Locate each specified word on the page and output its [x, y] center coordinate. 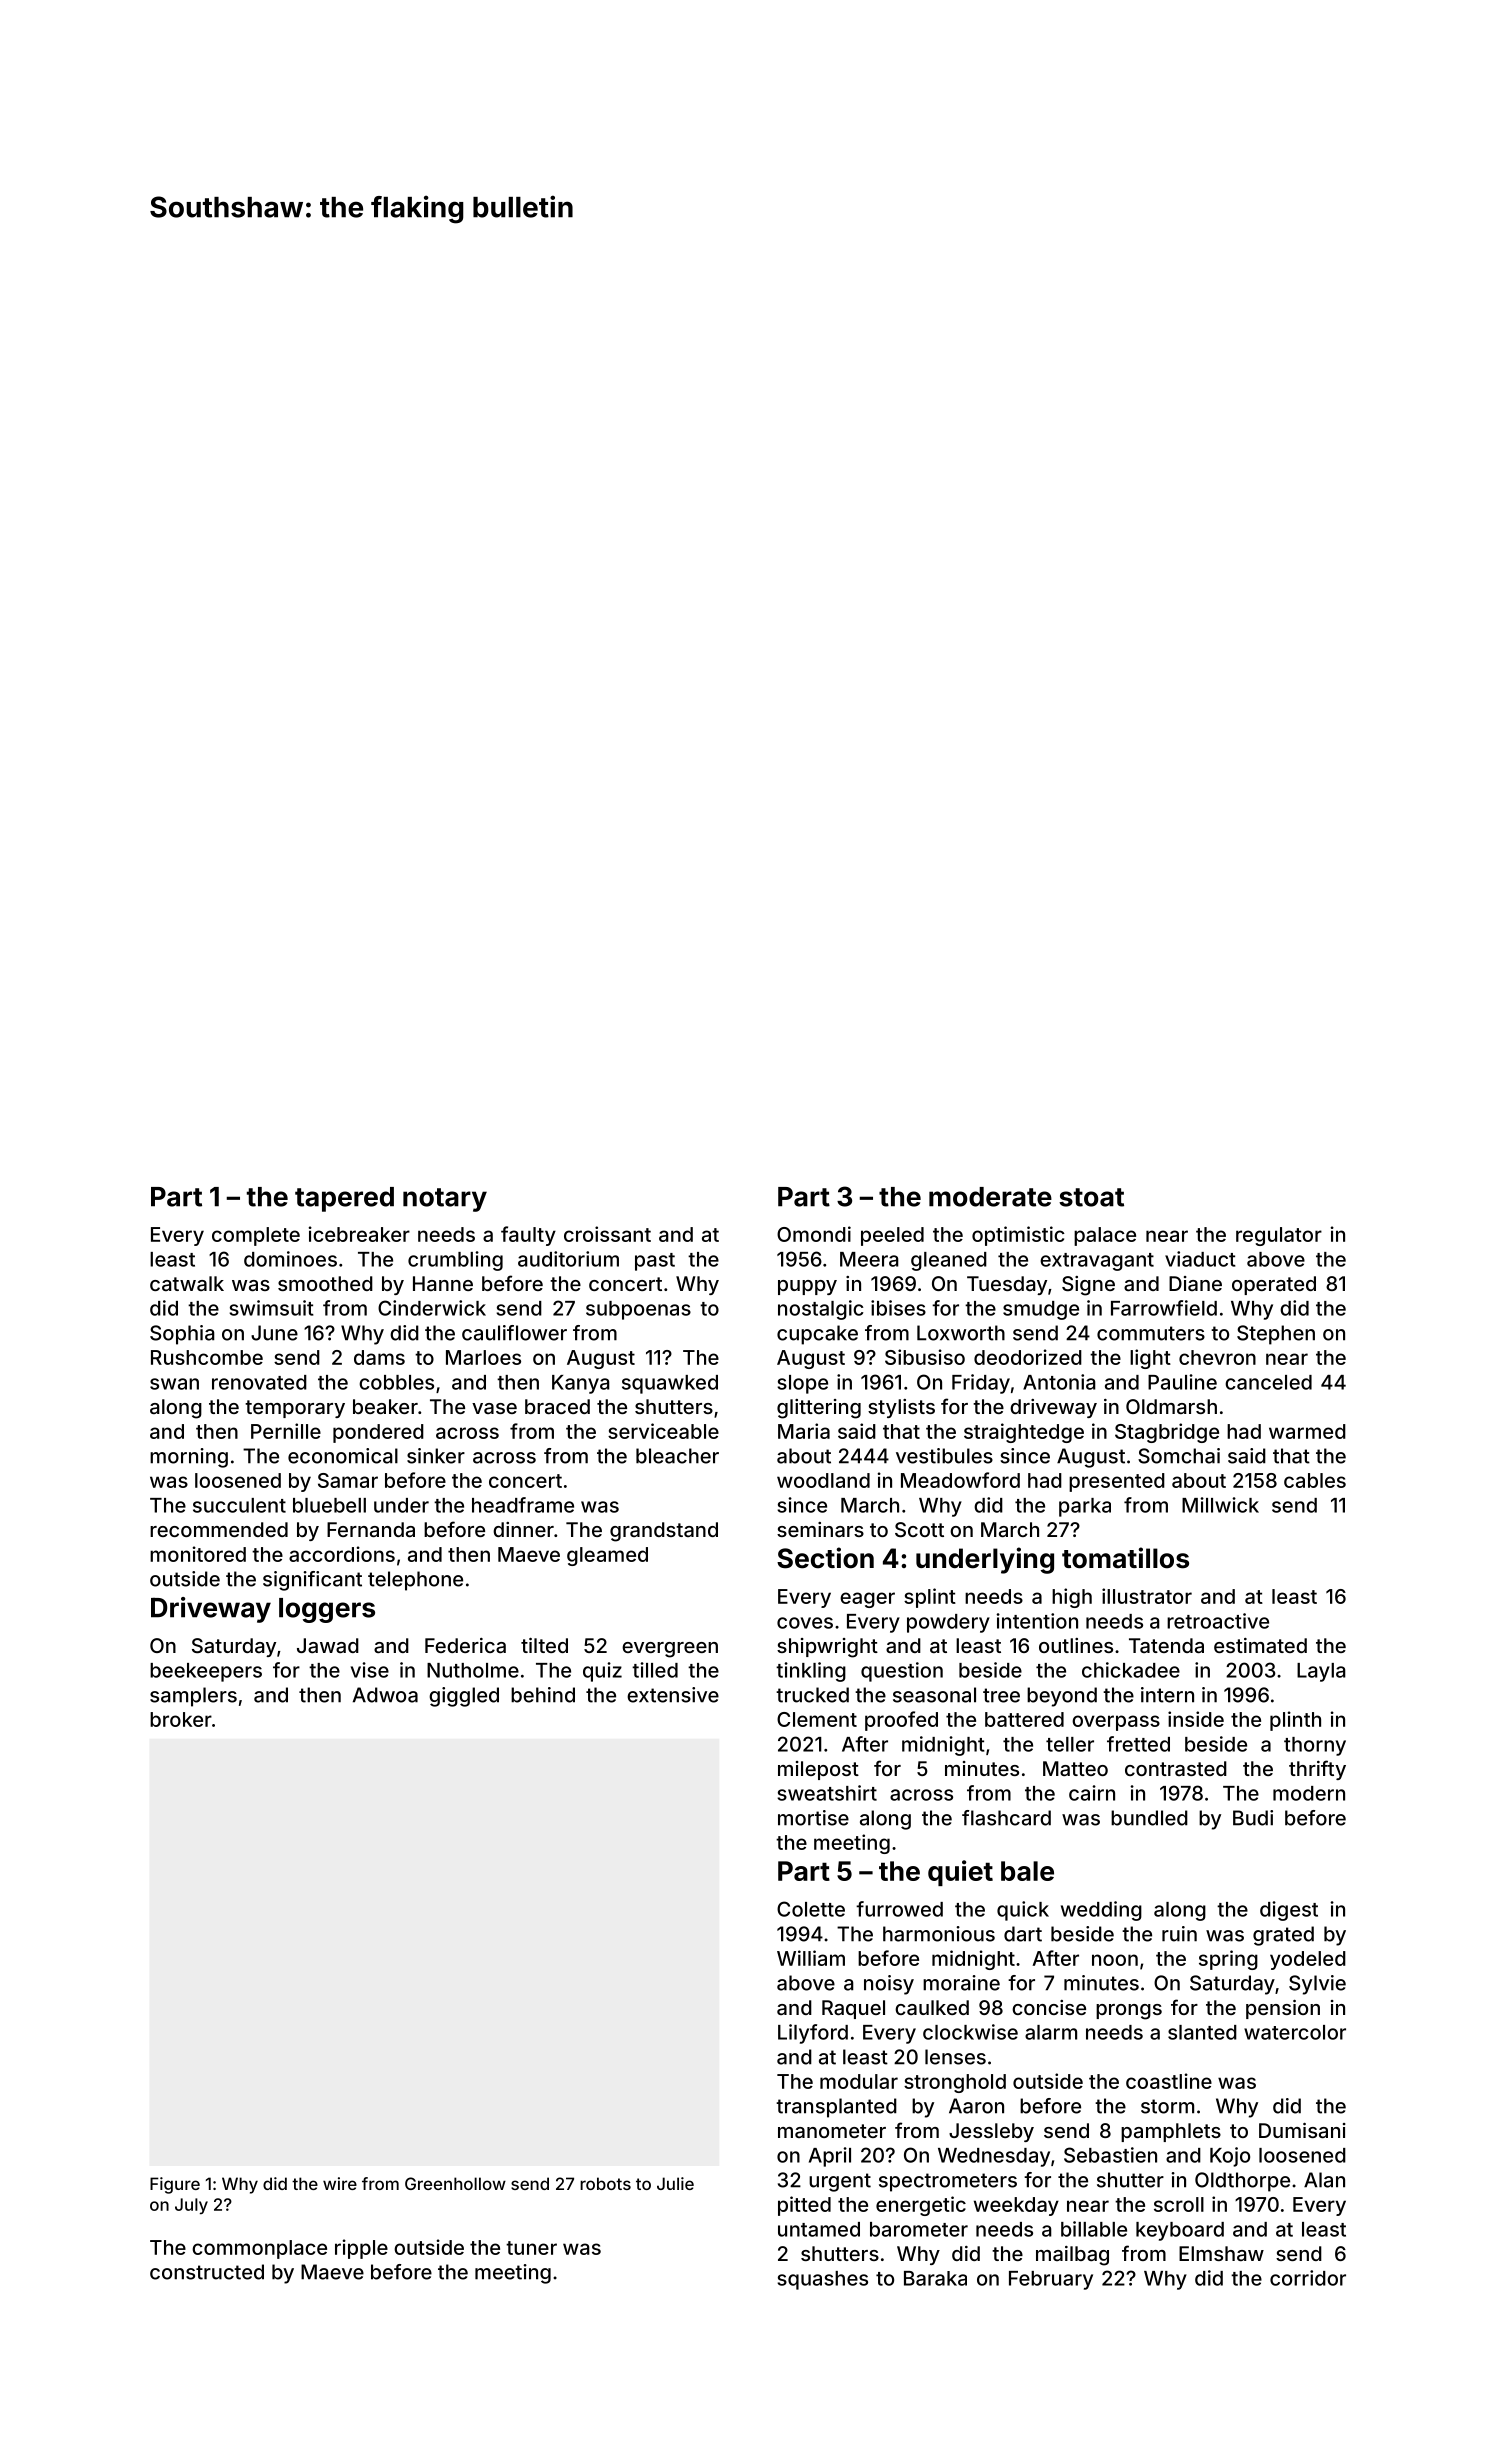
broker [181, 1719]
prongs [1129, 2012]
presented [1117, 1482]
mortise [813, 1818]
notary [445, 1200]
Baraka [935, 2278]
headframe [523, 1505]
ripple [361, 2249]
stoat [1091, 1197]
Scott [919, 1529]
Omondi [814, 1234]
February [1051, 2280]
